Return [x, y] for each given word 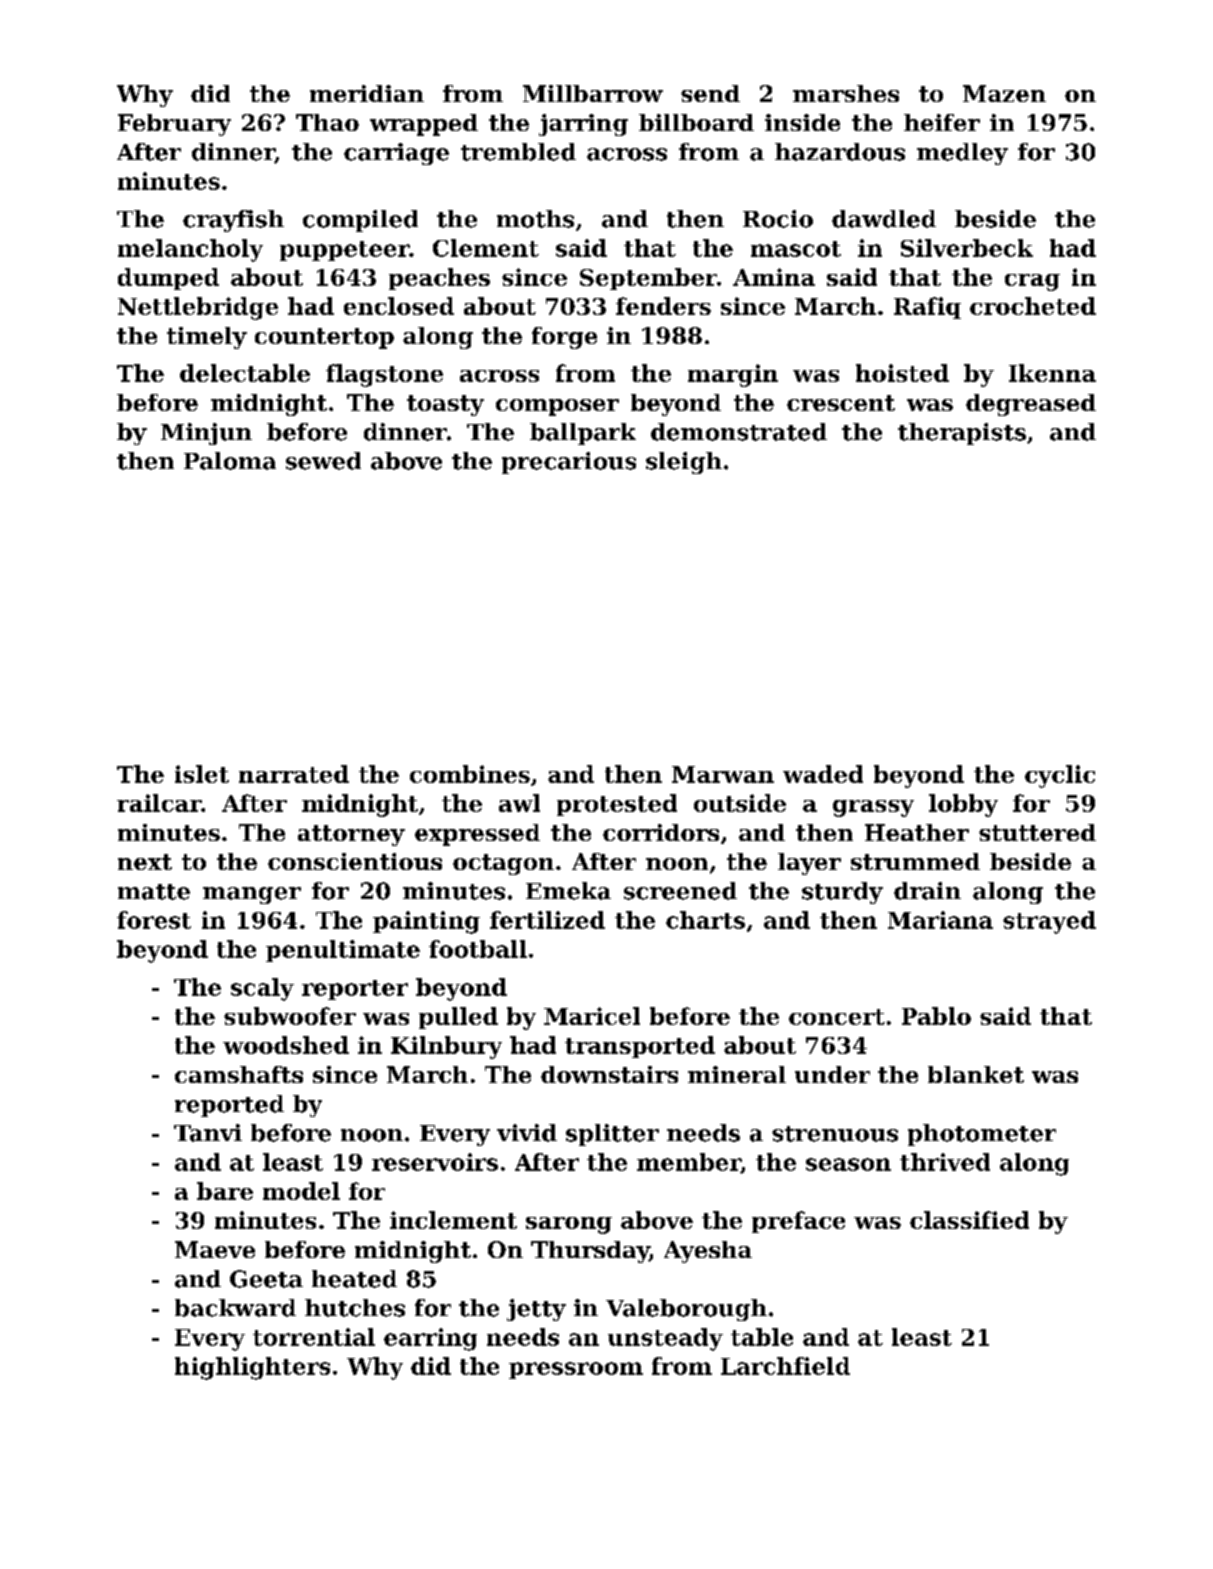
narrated [294, 774]
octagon [503, 864]
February [174, 125]
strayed [1049, 922]
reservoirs [435, 1162]
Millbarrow [593, 93]
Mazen [1004, 93]
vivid [527, 1133]
